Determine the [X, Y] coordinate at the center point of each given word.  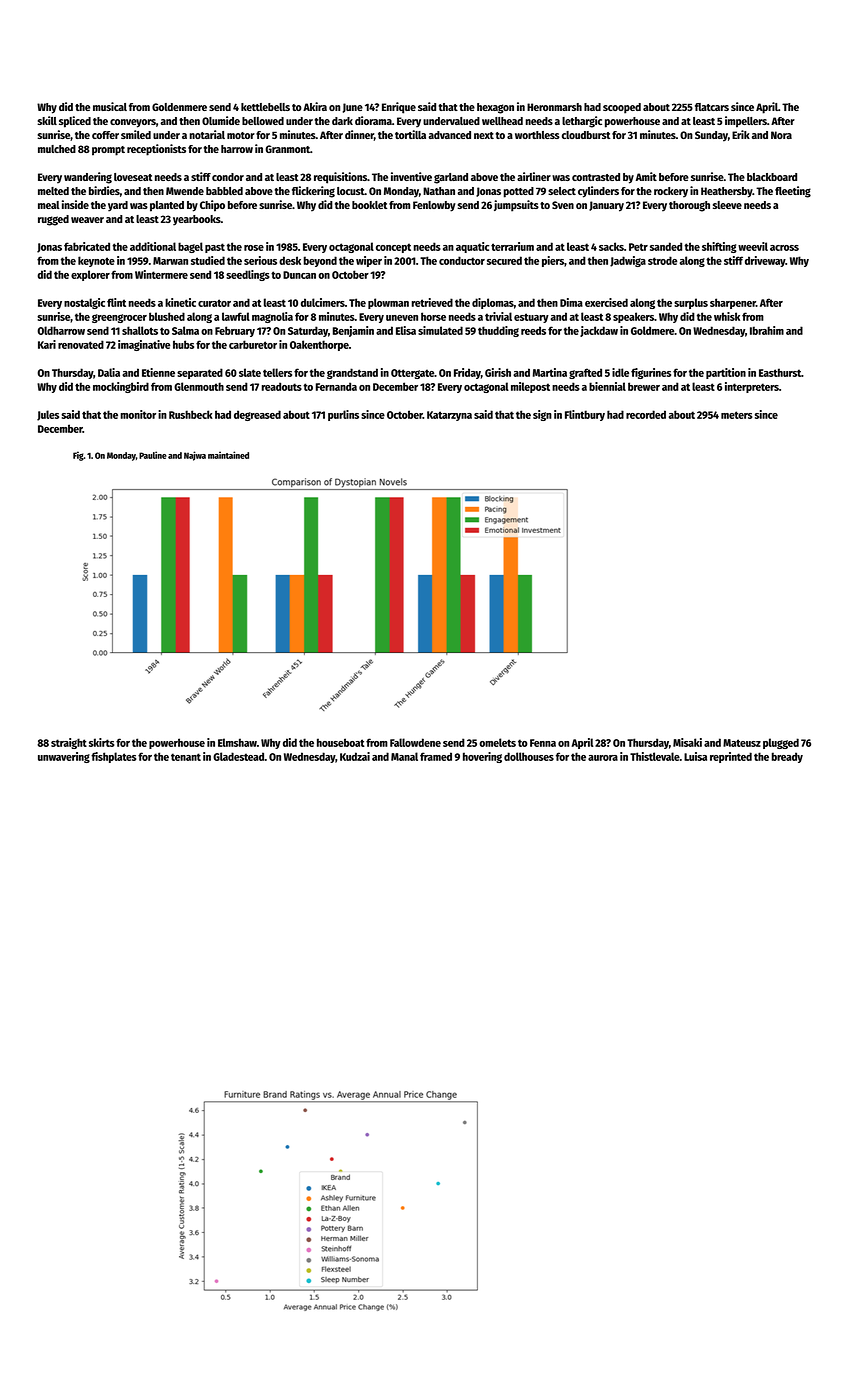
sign [542, 415]
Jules [48, 415]
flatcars [712, 107]
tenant [186, 757]
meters [736, 415]
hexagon [495, 108]
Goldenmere [179, 107]
